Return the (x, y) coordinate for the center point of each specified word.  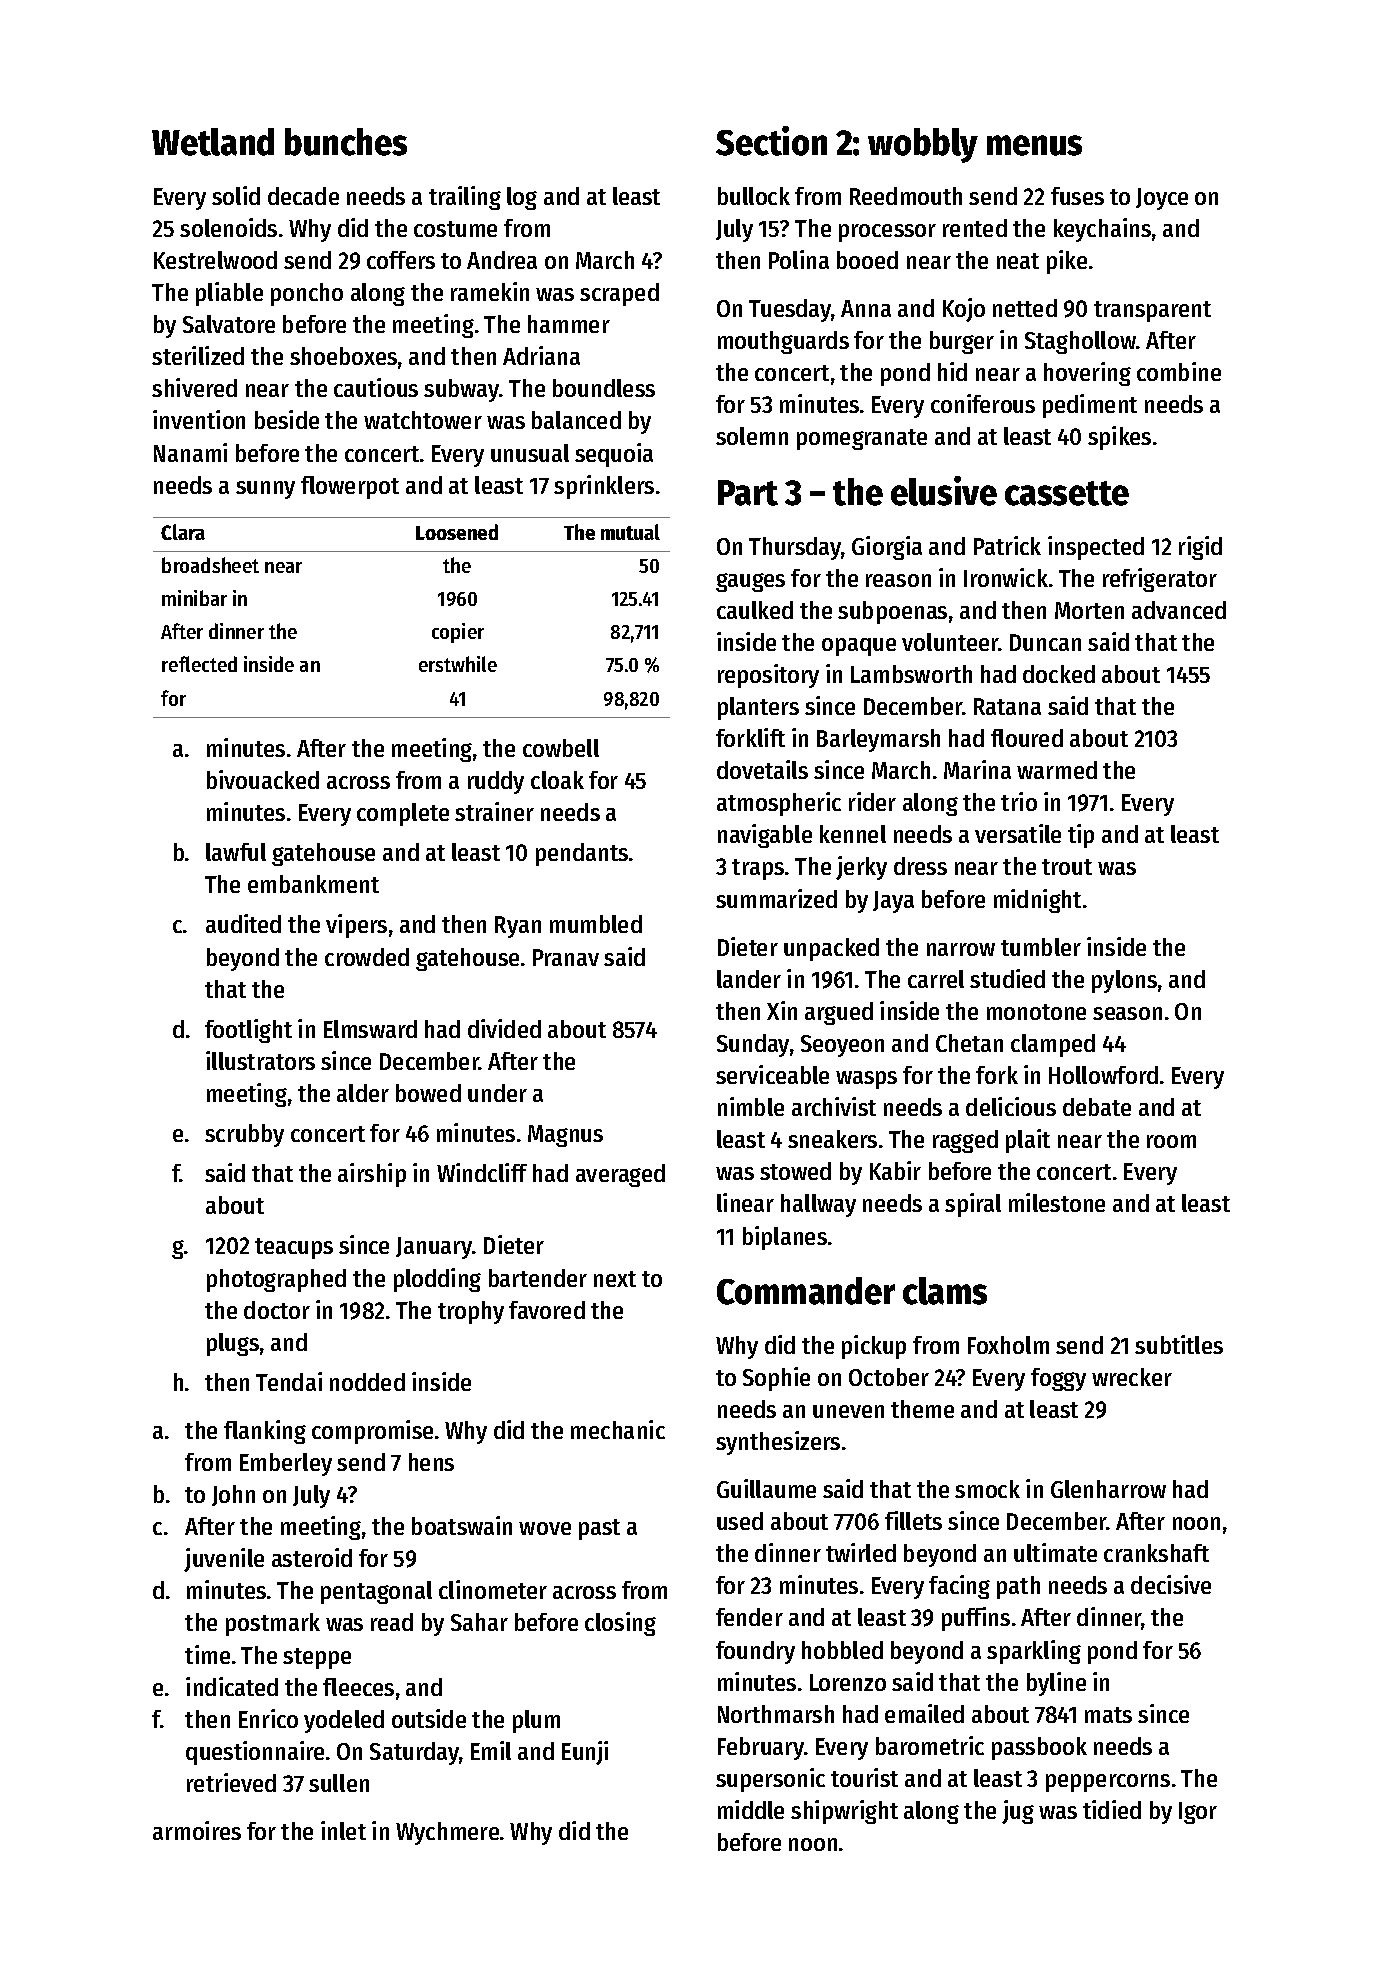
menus (1034, 145)
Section (771, 141)
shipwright (844, 1812)
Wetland (213, 142)
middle (751, 1809)
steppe (317, 1658)
